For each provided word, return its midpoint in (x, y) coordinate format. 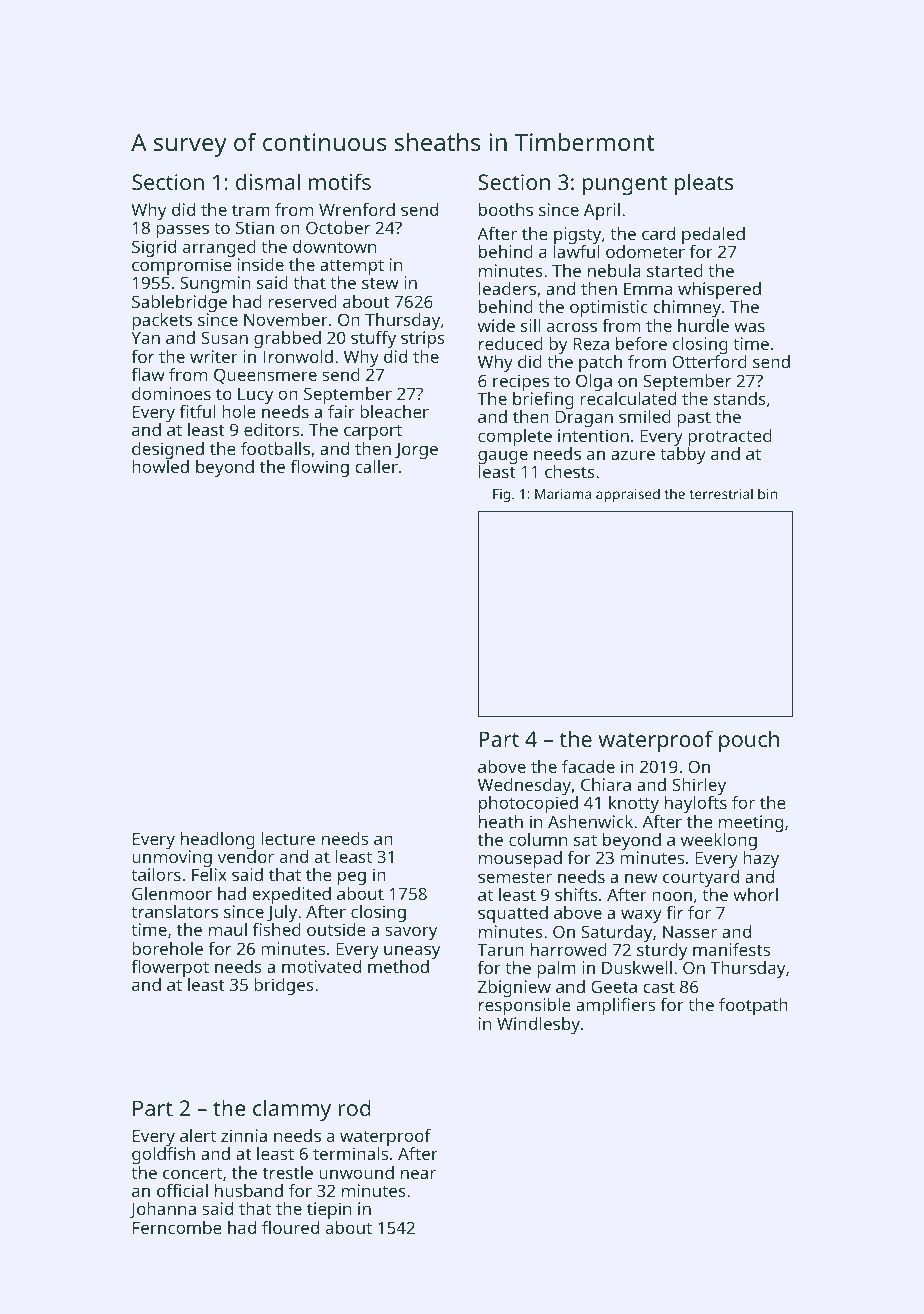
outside (336, 929)
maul (228, 929)
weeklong (719, 841)
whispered (719, 290)
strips (423, 340)
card (658, 233)
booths (506, 209)
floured (290, 1227)
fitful (197, 411)
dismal (268, 181)
